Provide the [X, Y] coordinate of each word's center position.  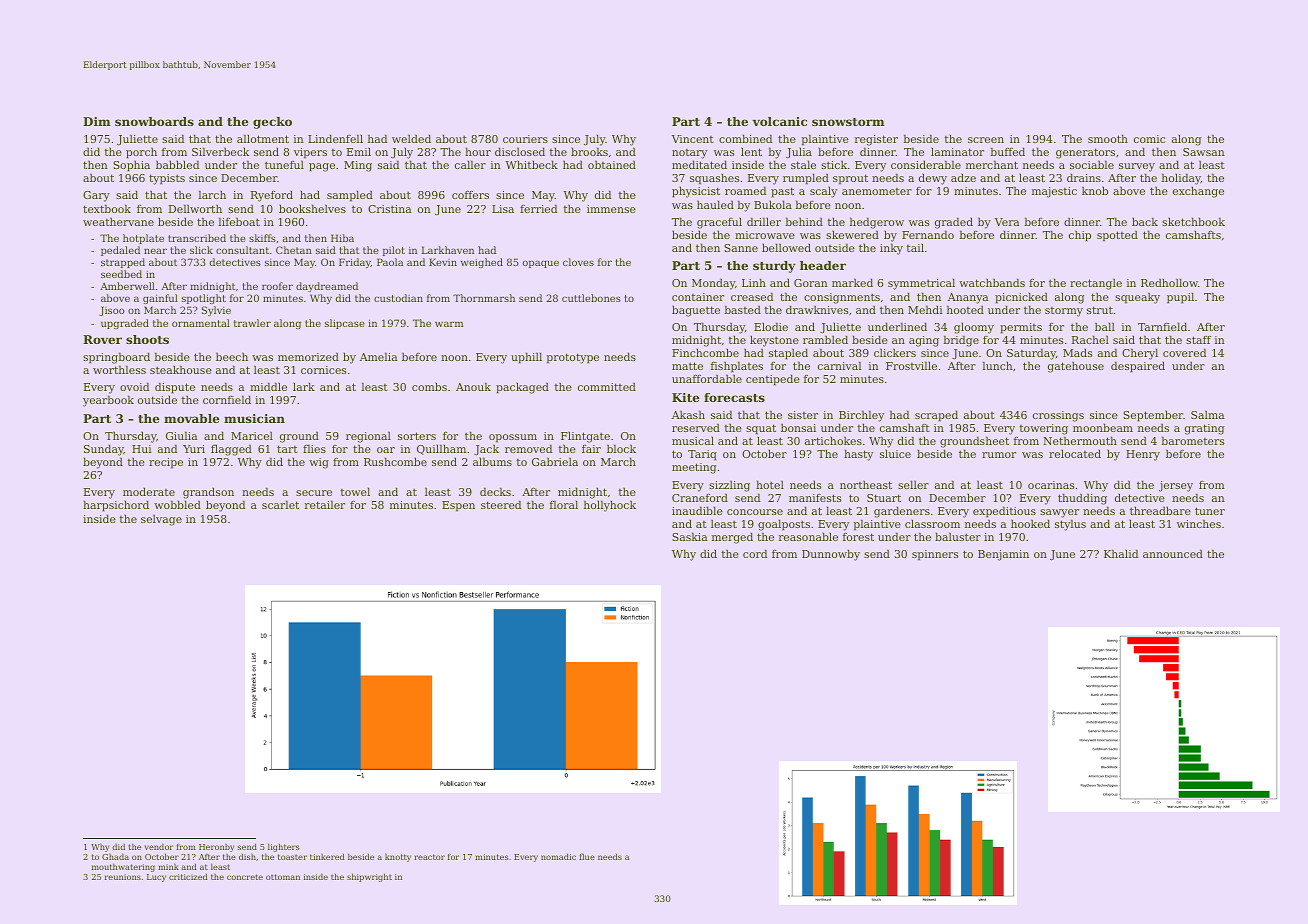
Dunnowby [831, 555]
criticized [188, 877]
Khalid [1121, 553]
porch [141, 153]
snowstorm [848, 122]
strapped [123, 263]
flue [587, 856]
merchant [992, 164]
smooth [1108, 138]
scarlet [280, 504]
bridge [961, 341]
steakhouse [181, 369]
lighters [283, 847]
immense [611, 209]
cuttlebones [591, 298]
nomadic [558, 856]
